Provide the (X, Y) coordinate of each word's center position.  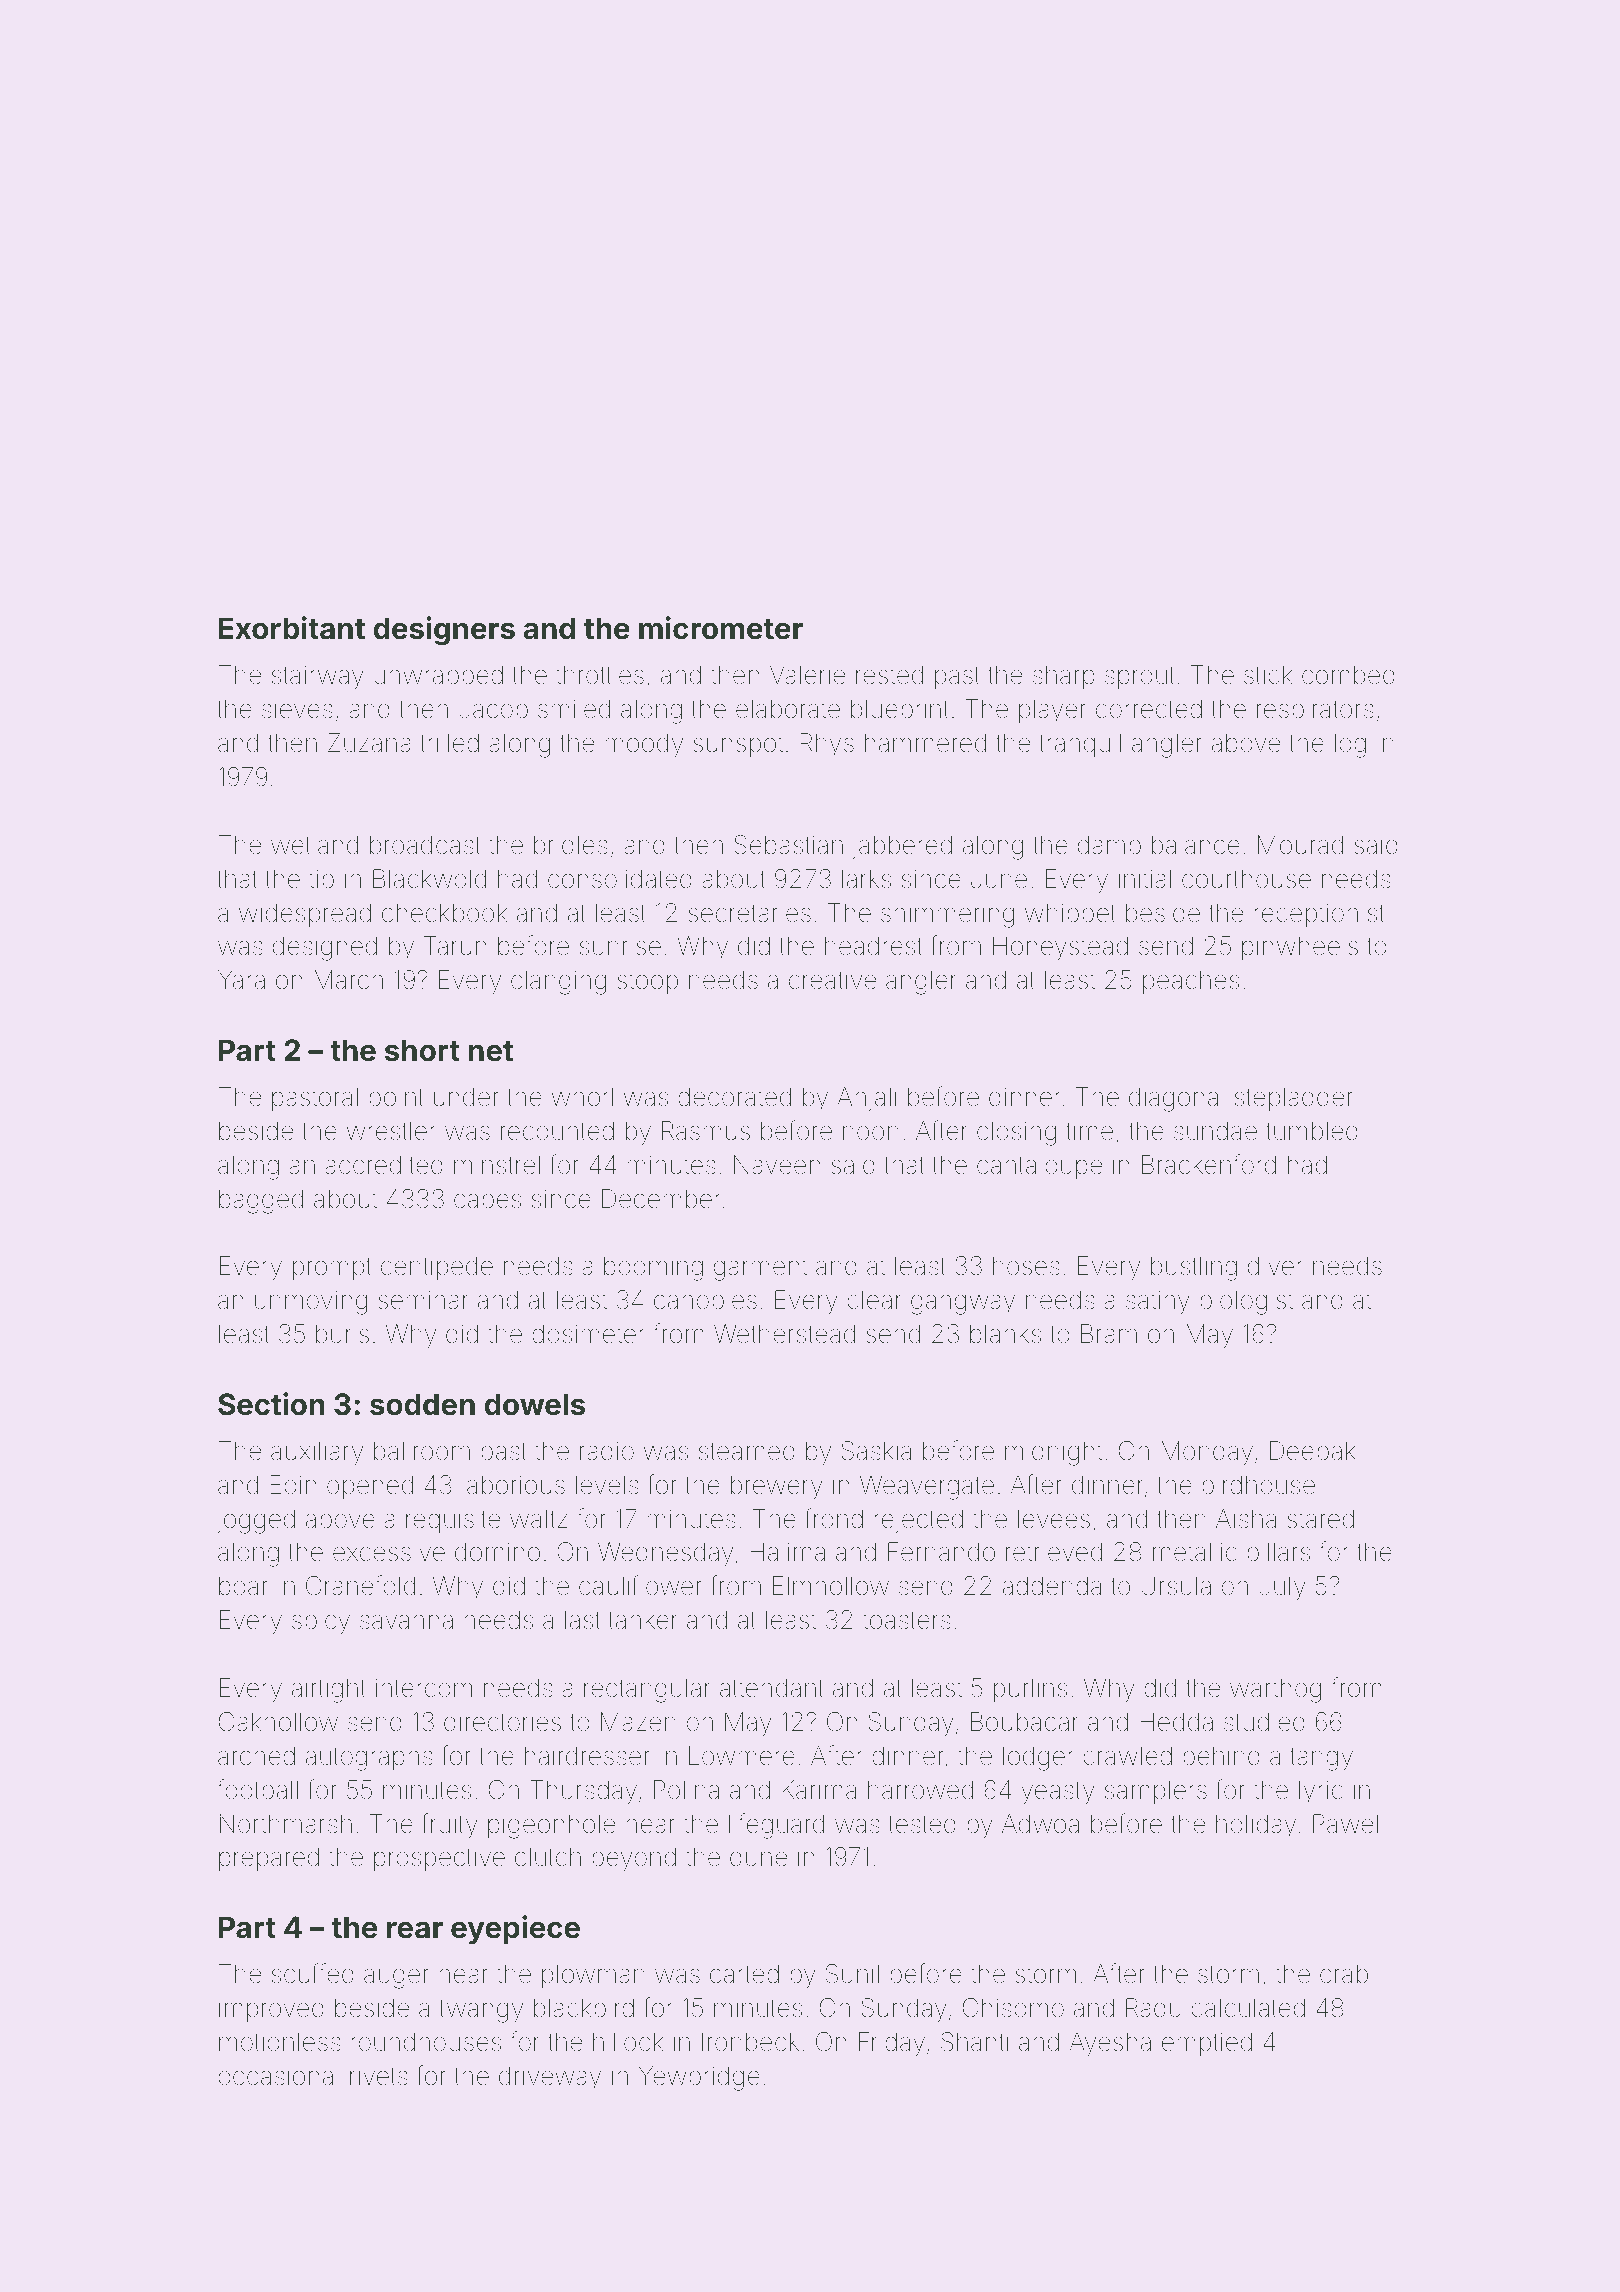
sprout (1140, 677)
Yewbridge (699, 2078)
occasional (278, 2076)
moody (644, 745)
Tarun (455, 946)
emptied (1207, 2044)
